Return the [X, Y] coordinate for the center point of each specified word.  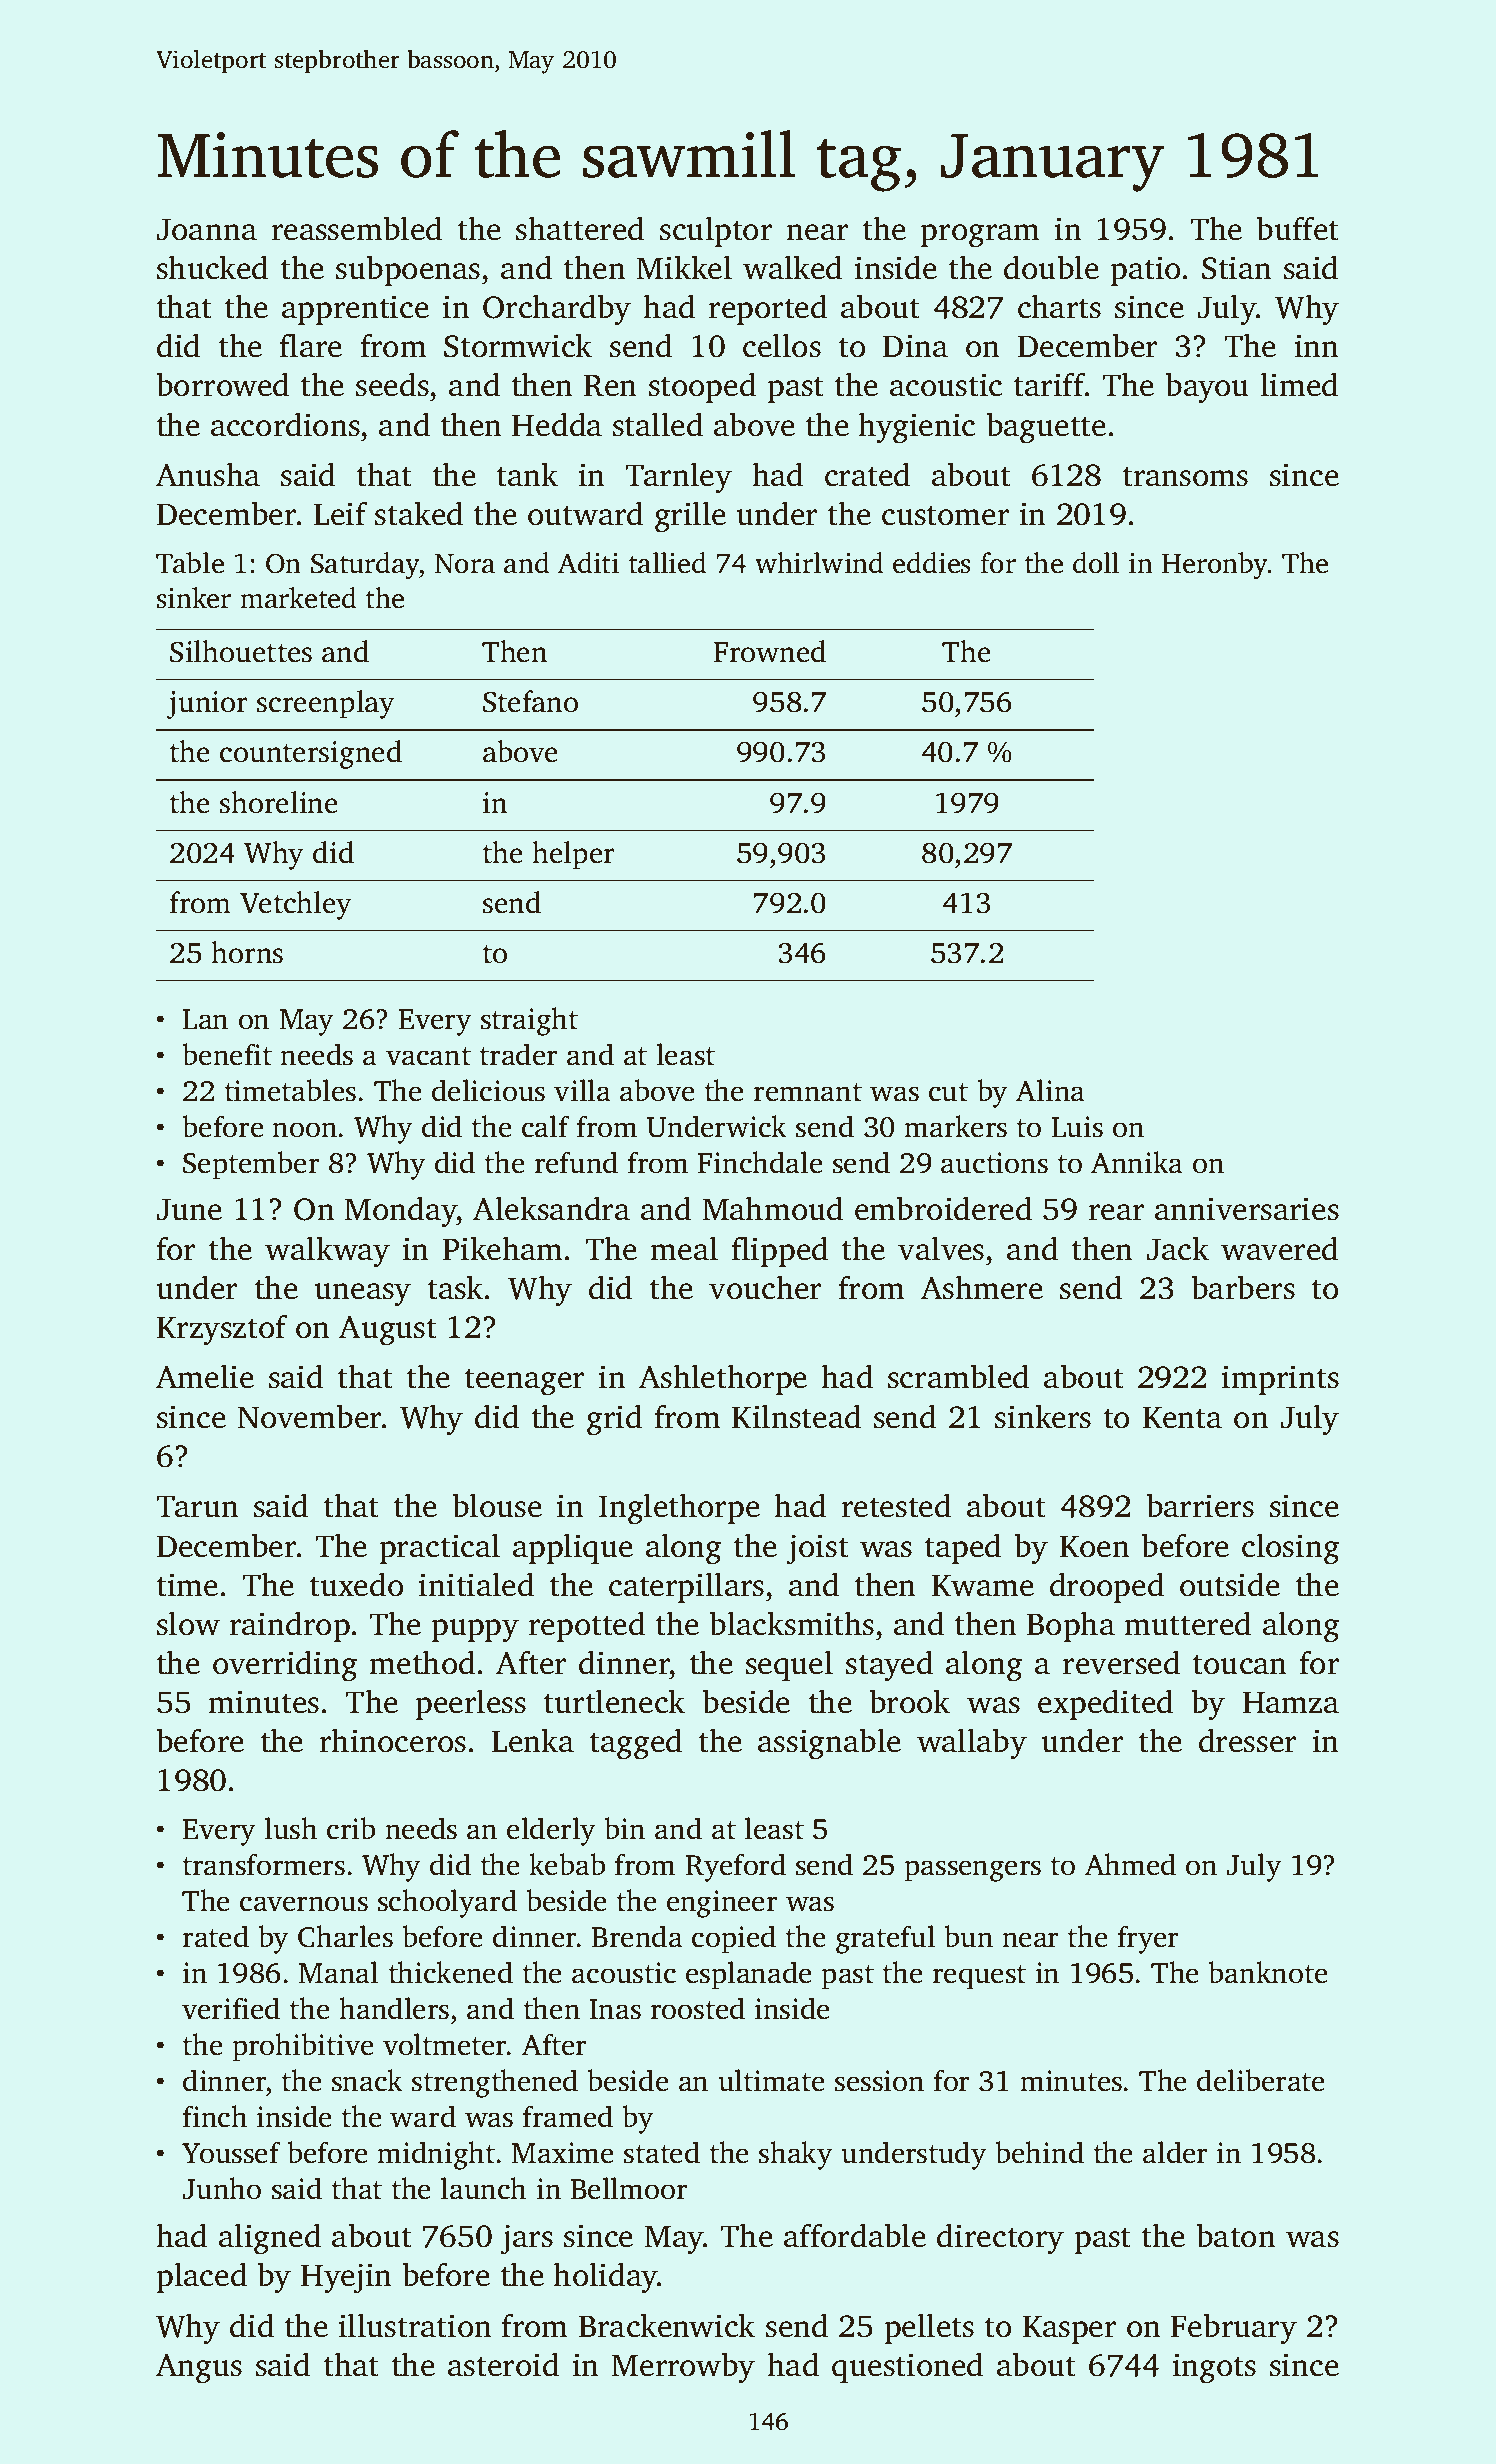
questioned [907, 2367]
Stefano [530, 701]
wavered [1279, 1248]
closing [1290, 1549]
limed [1299, 384]
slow [188, 1623]
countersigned [311, 754]
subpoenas [408, 270]
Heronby [1215, 566]
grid [614, 1420]
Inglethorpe [679, 1509]
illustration [415, 2325]
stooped [702, 387]
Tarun [197, 1506]
